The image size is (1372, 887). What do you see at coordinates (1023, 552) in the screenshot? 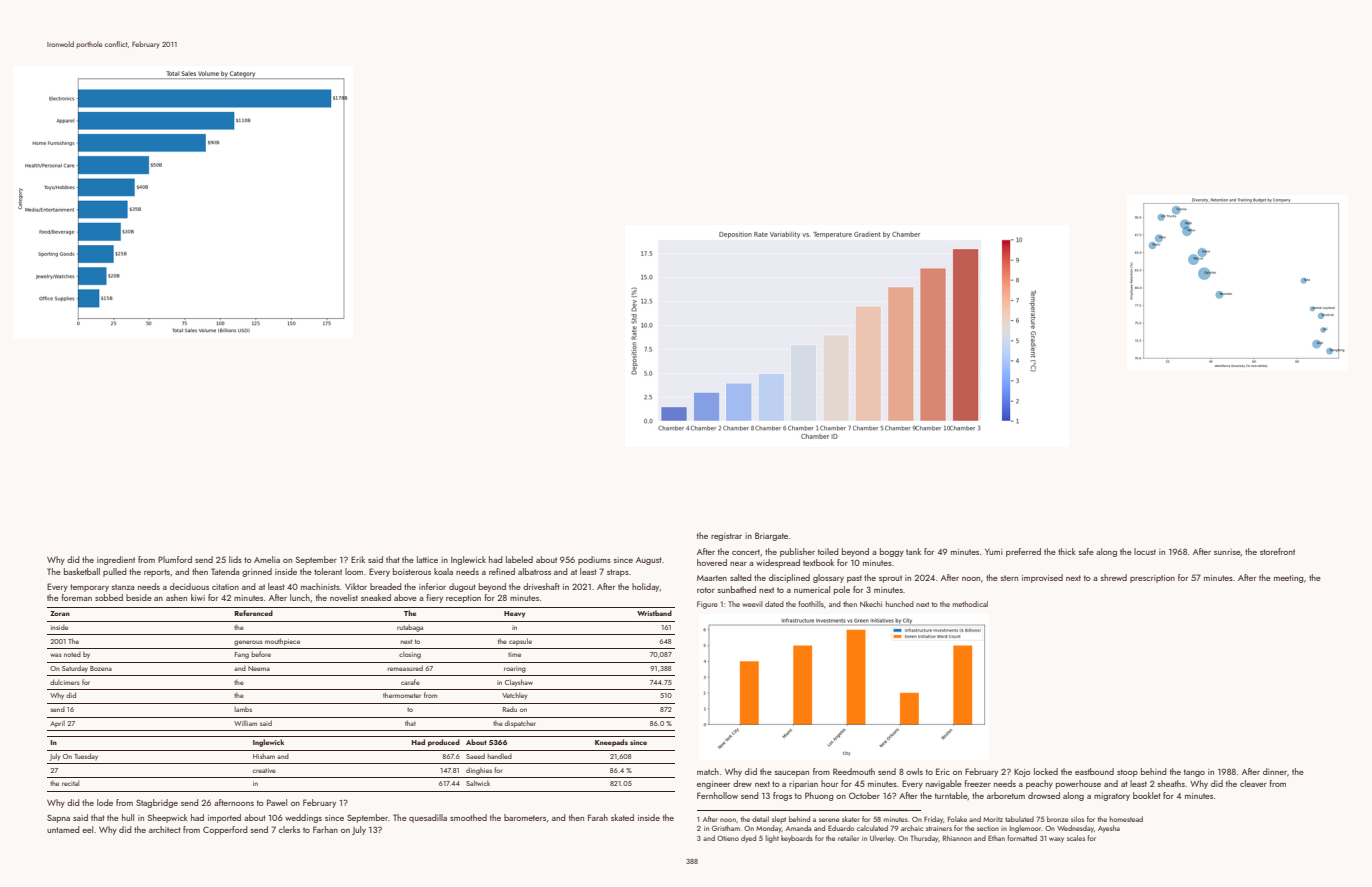
I see `preferred` at bounding box center [1023, 552].
